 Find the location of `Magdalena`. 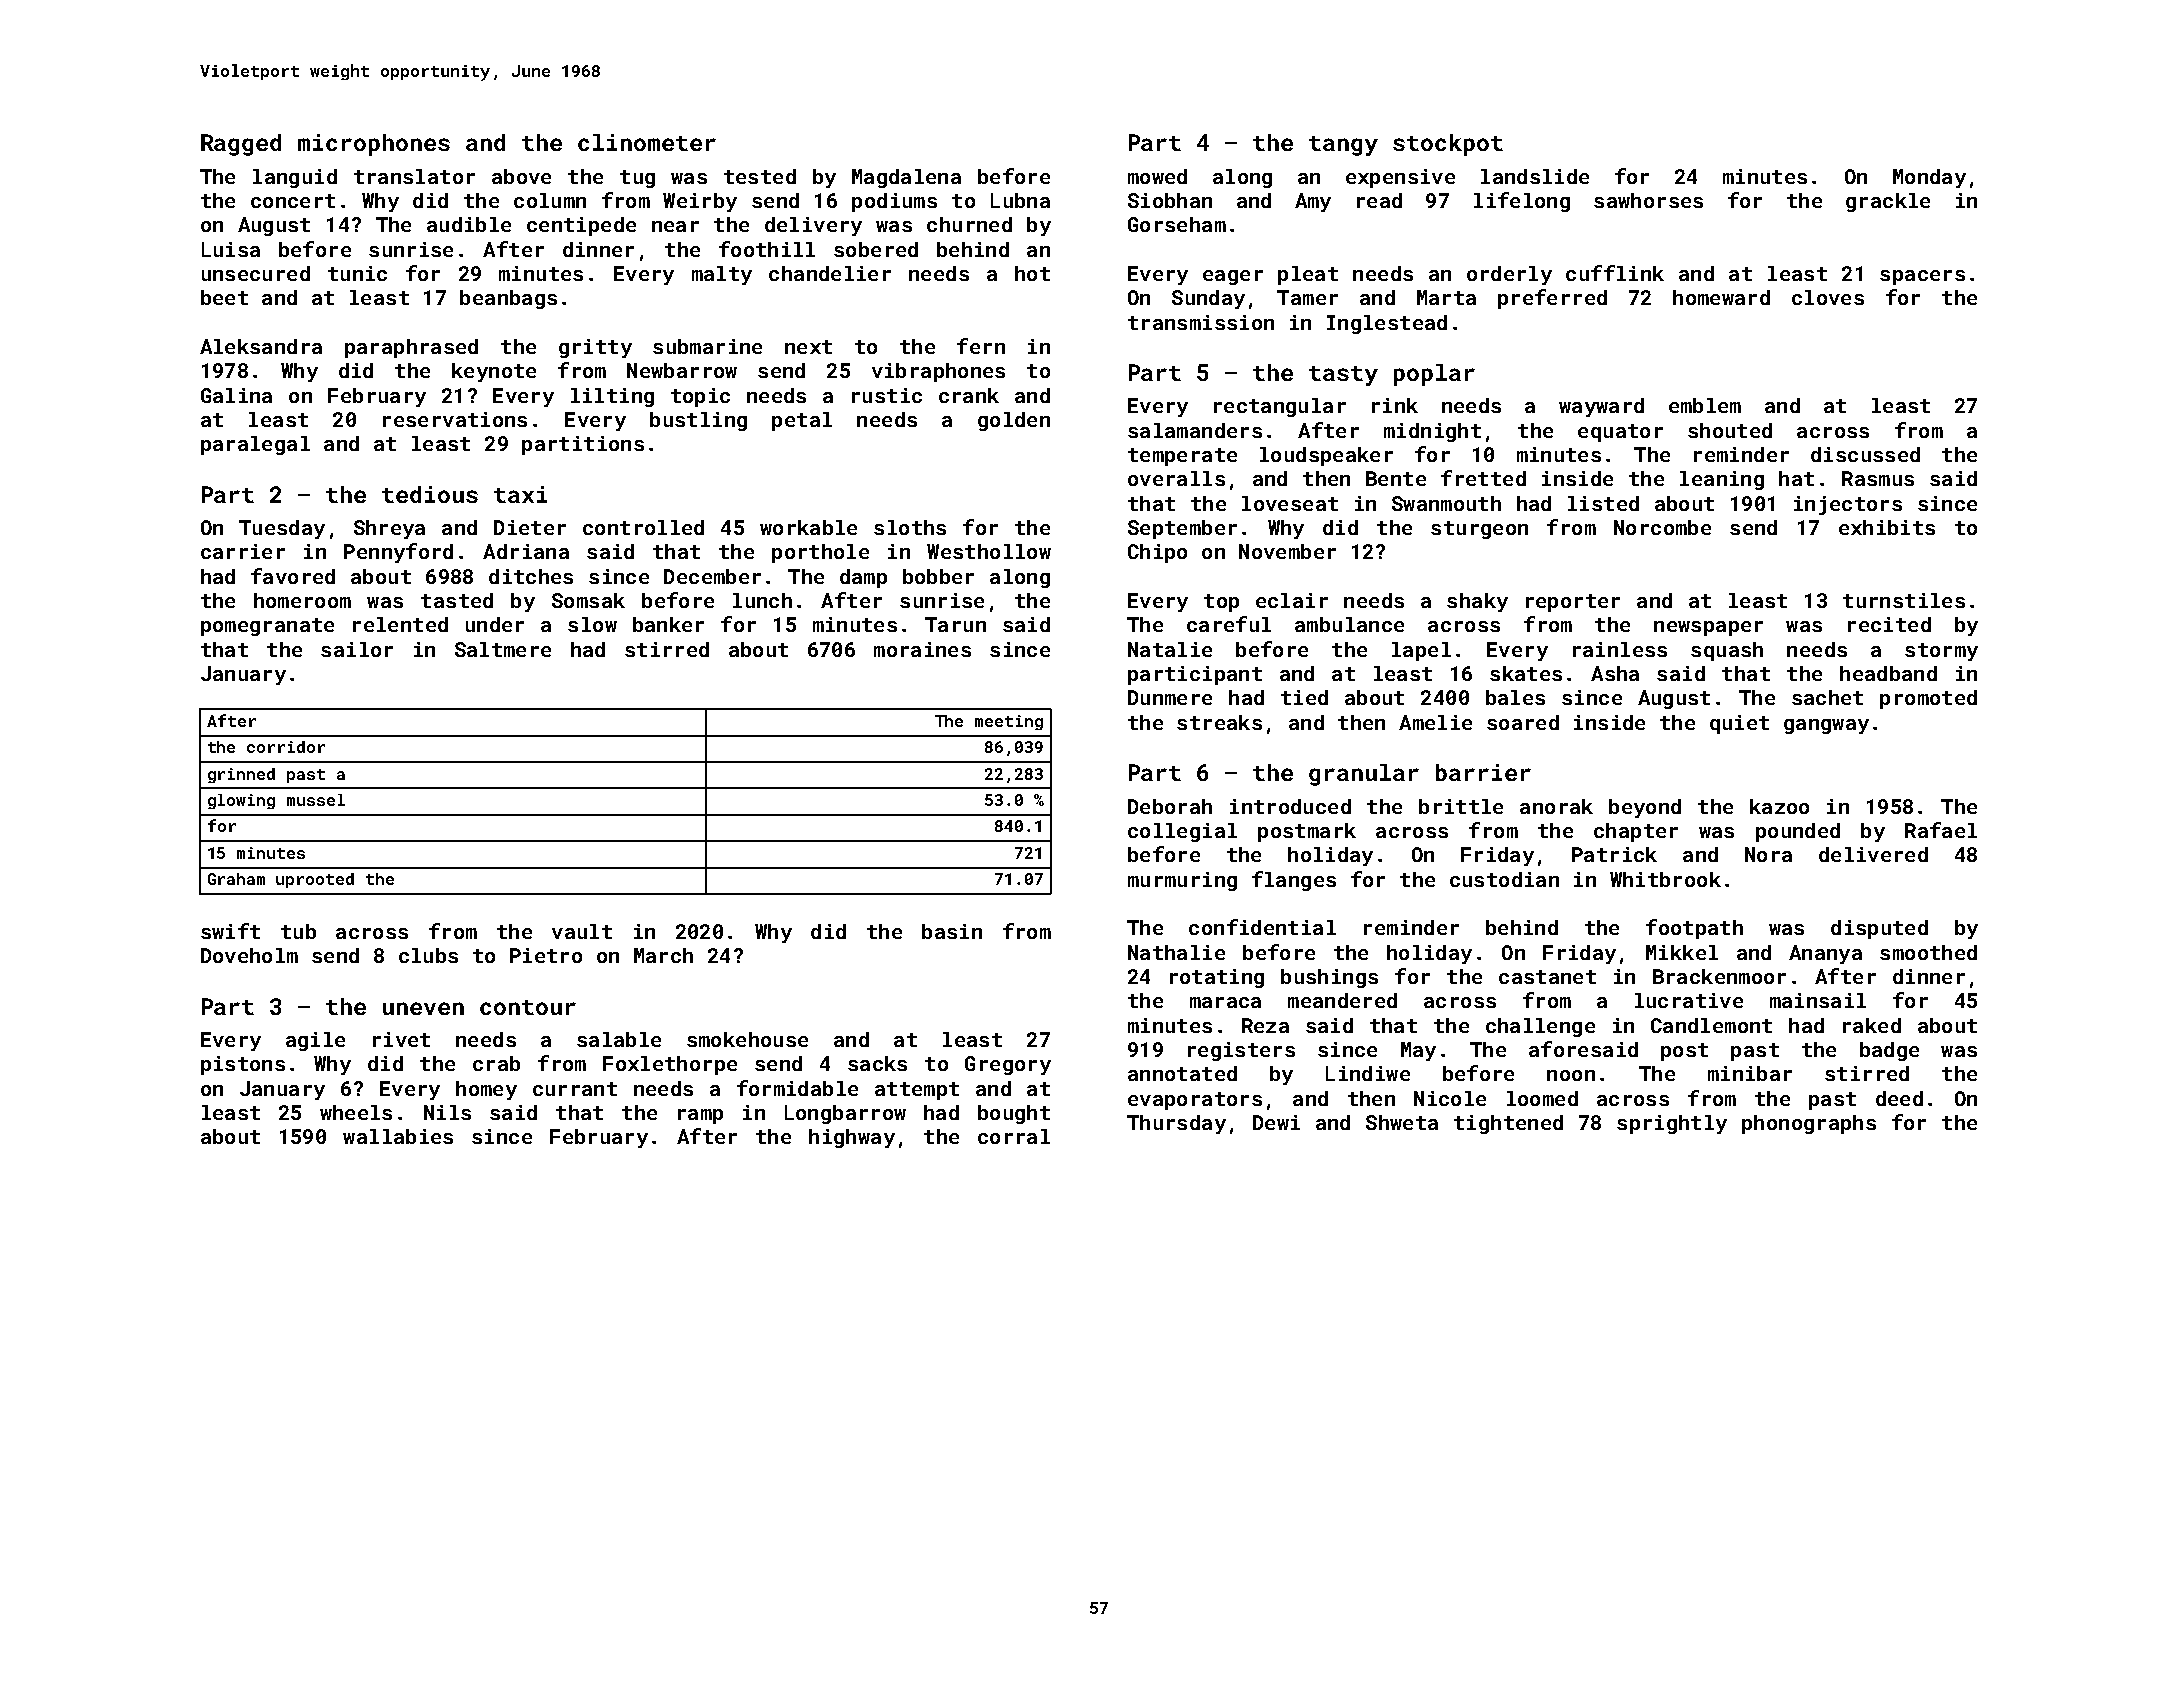

Magdalena is located at coordinates (906, 178).
